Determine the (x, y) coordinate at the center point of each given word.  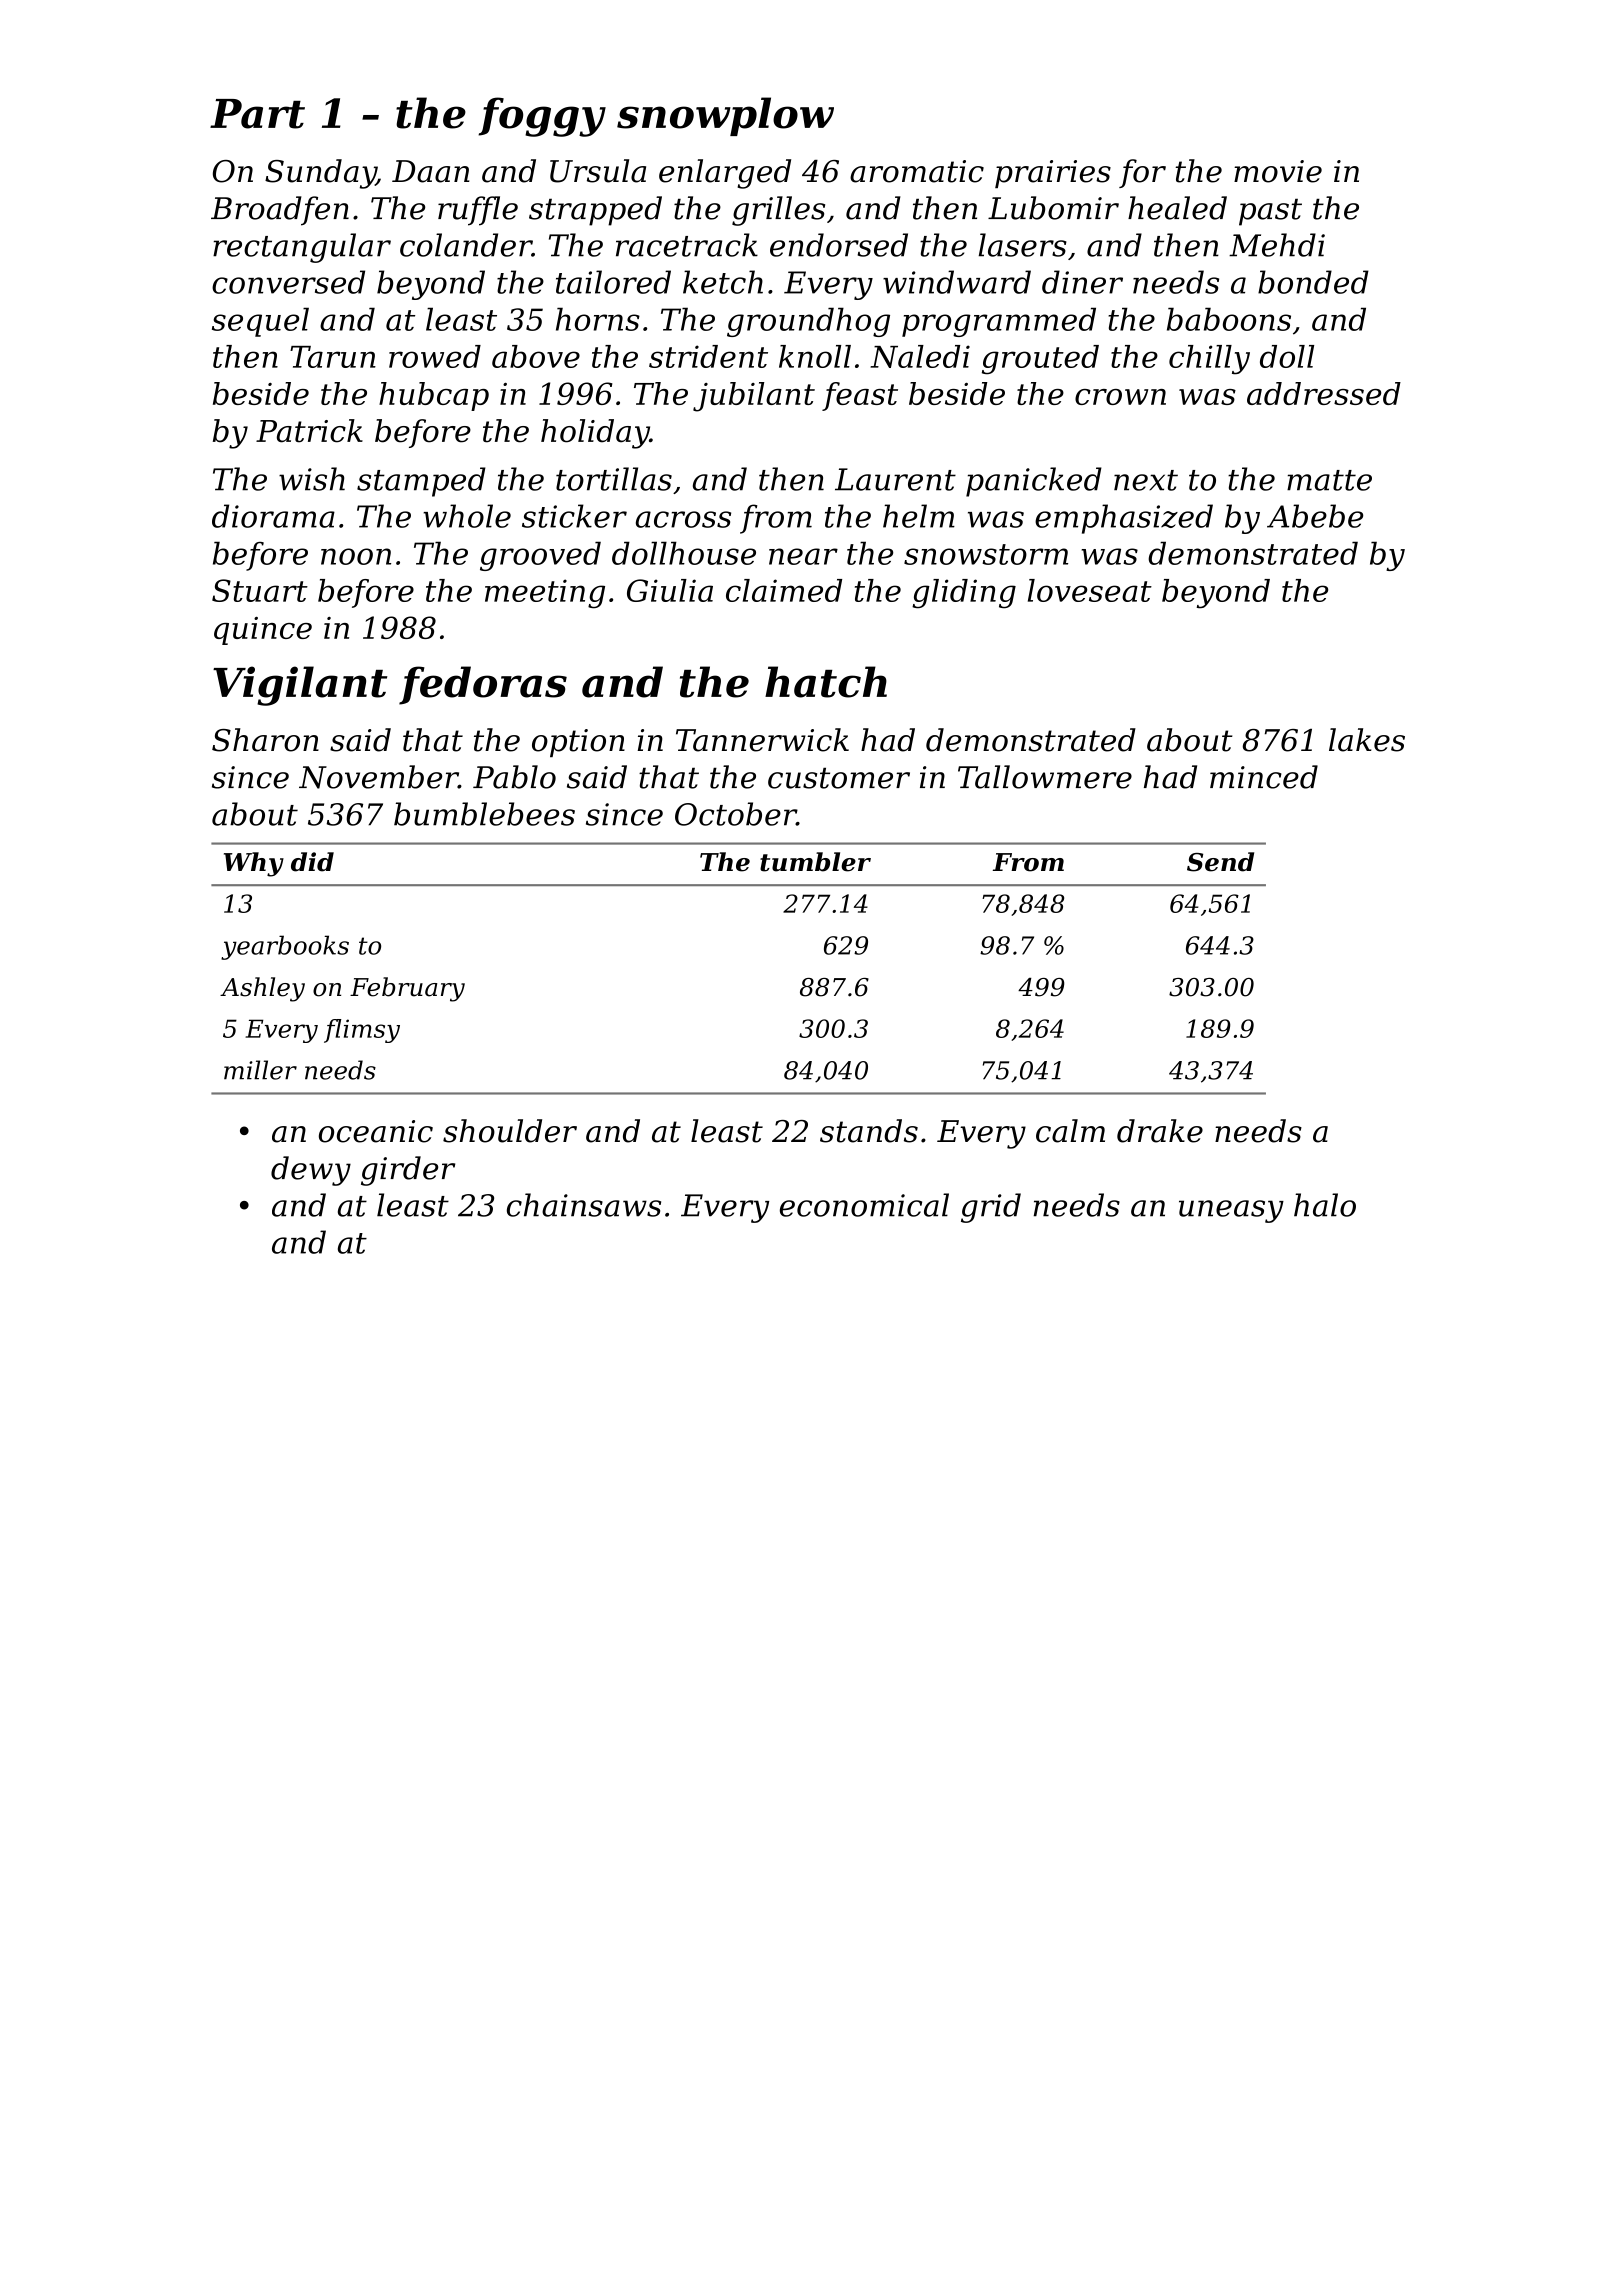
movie (1278, 171)
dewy (311, 1171)
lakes (1367, 740)
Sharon (265, 740)
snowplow (725, 116)
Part (257, 114)
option (578, 743)
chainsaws (584, 1205)
